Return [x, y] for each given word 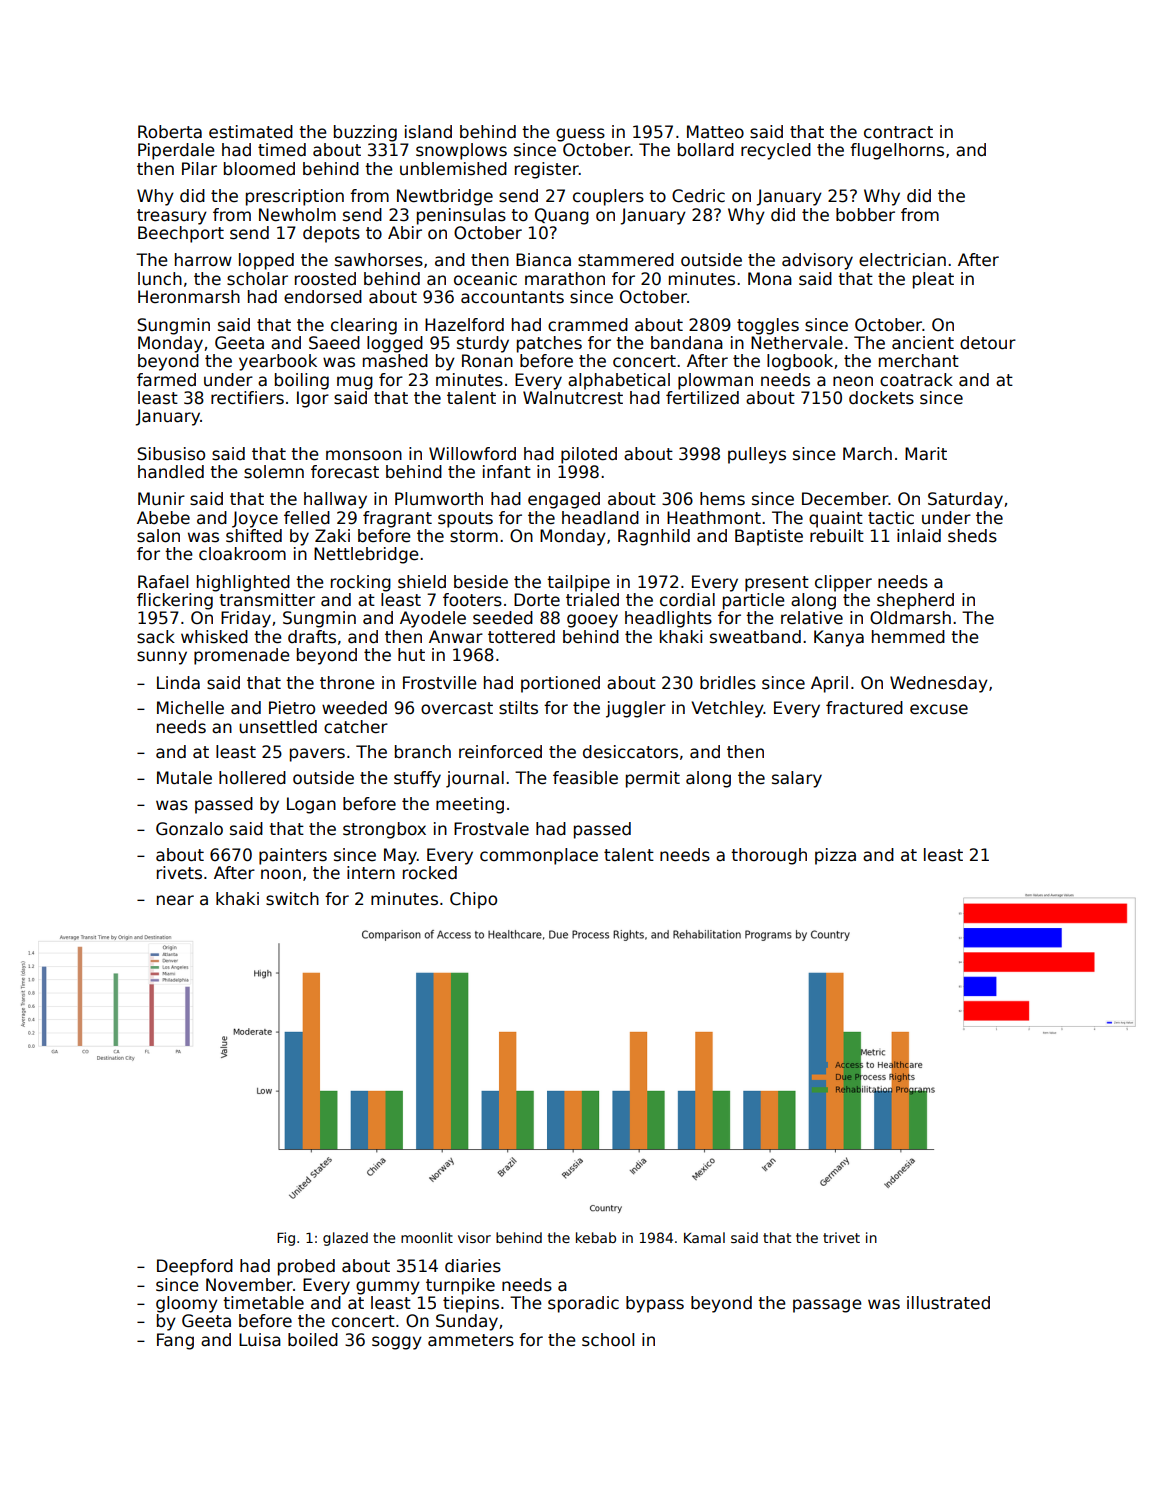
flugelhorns [897, 151]
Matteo [715, 132]
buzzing [365, 133]
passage [827, 1306]
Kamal [704, 1237]
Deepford [195, 1267]
